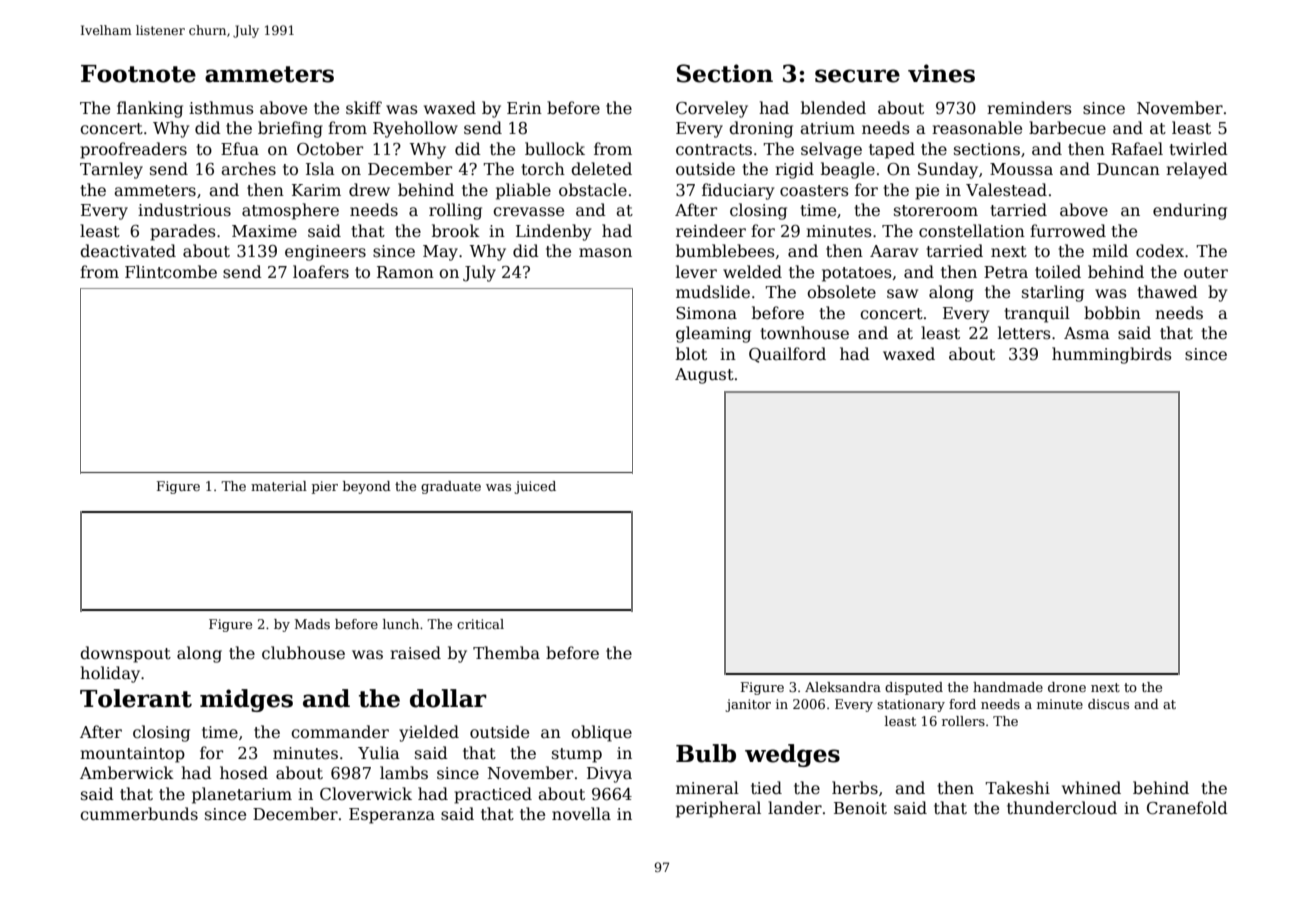 The image size is (1308, 924). Describe the element at coordinates (718, 809) in the screenshot. I see `peripheral` at that location.
